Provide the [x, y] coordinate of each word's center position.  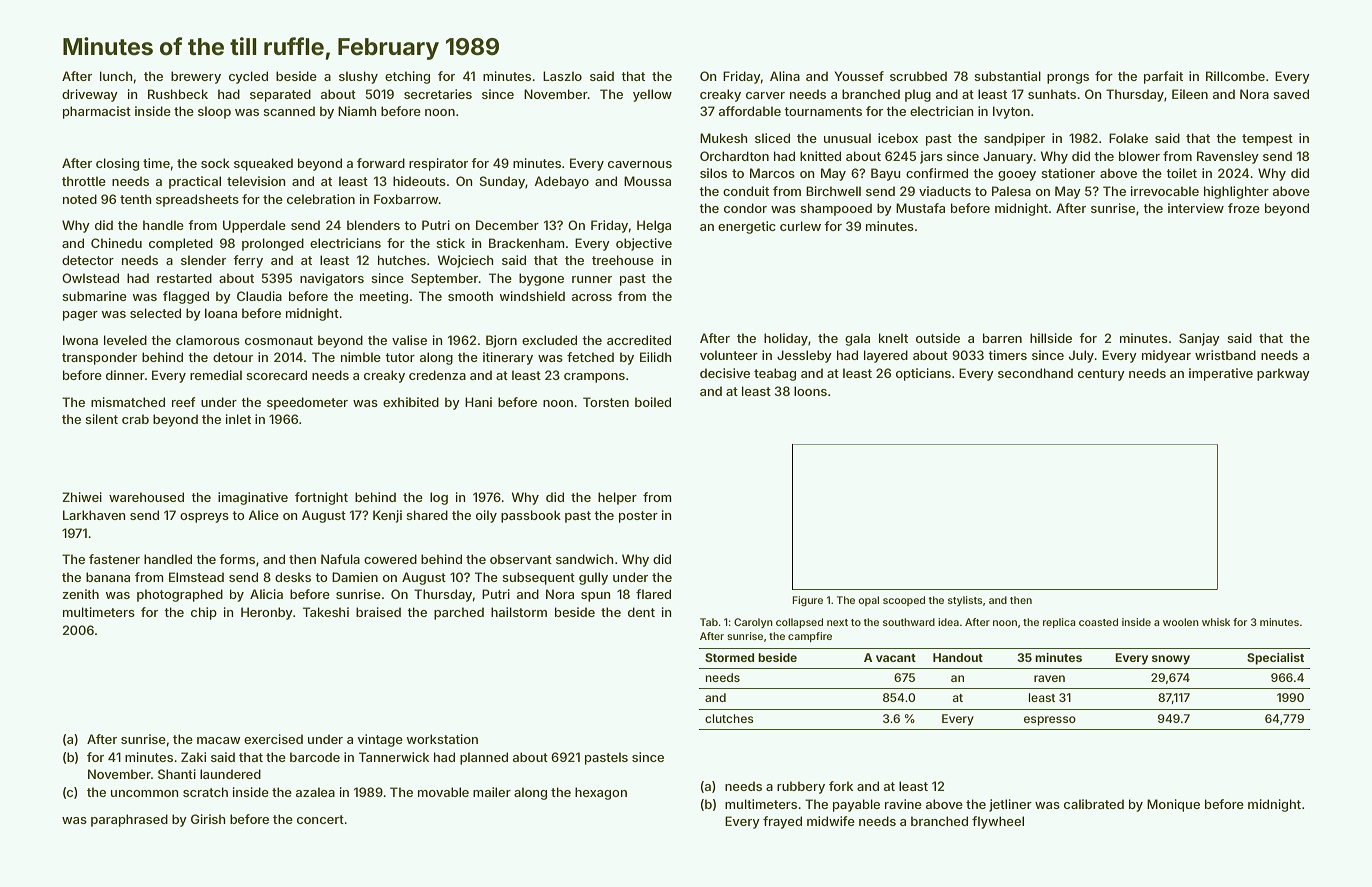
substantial [1007, 76]
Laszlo [562, 76]
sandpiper [1014, 139]
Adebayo [561, 182]
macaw [219, 740]
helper [617, 498]
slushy [358, 77]
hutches [402, 260]
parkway [1283, 374]
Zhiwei [82, 497]
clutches [729, 718]
